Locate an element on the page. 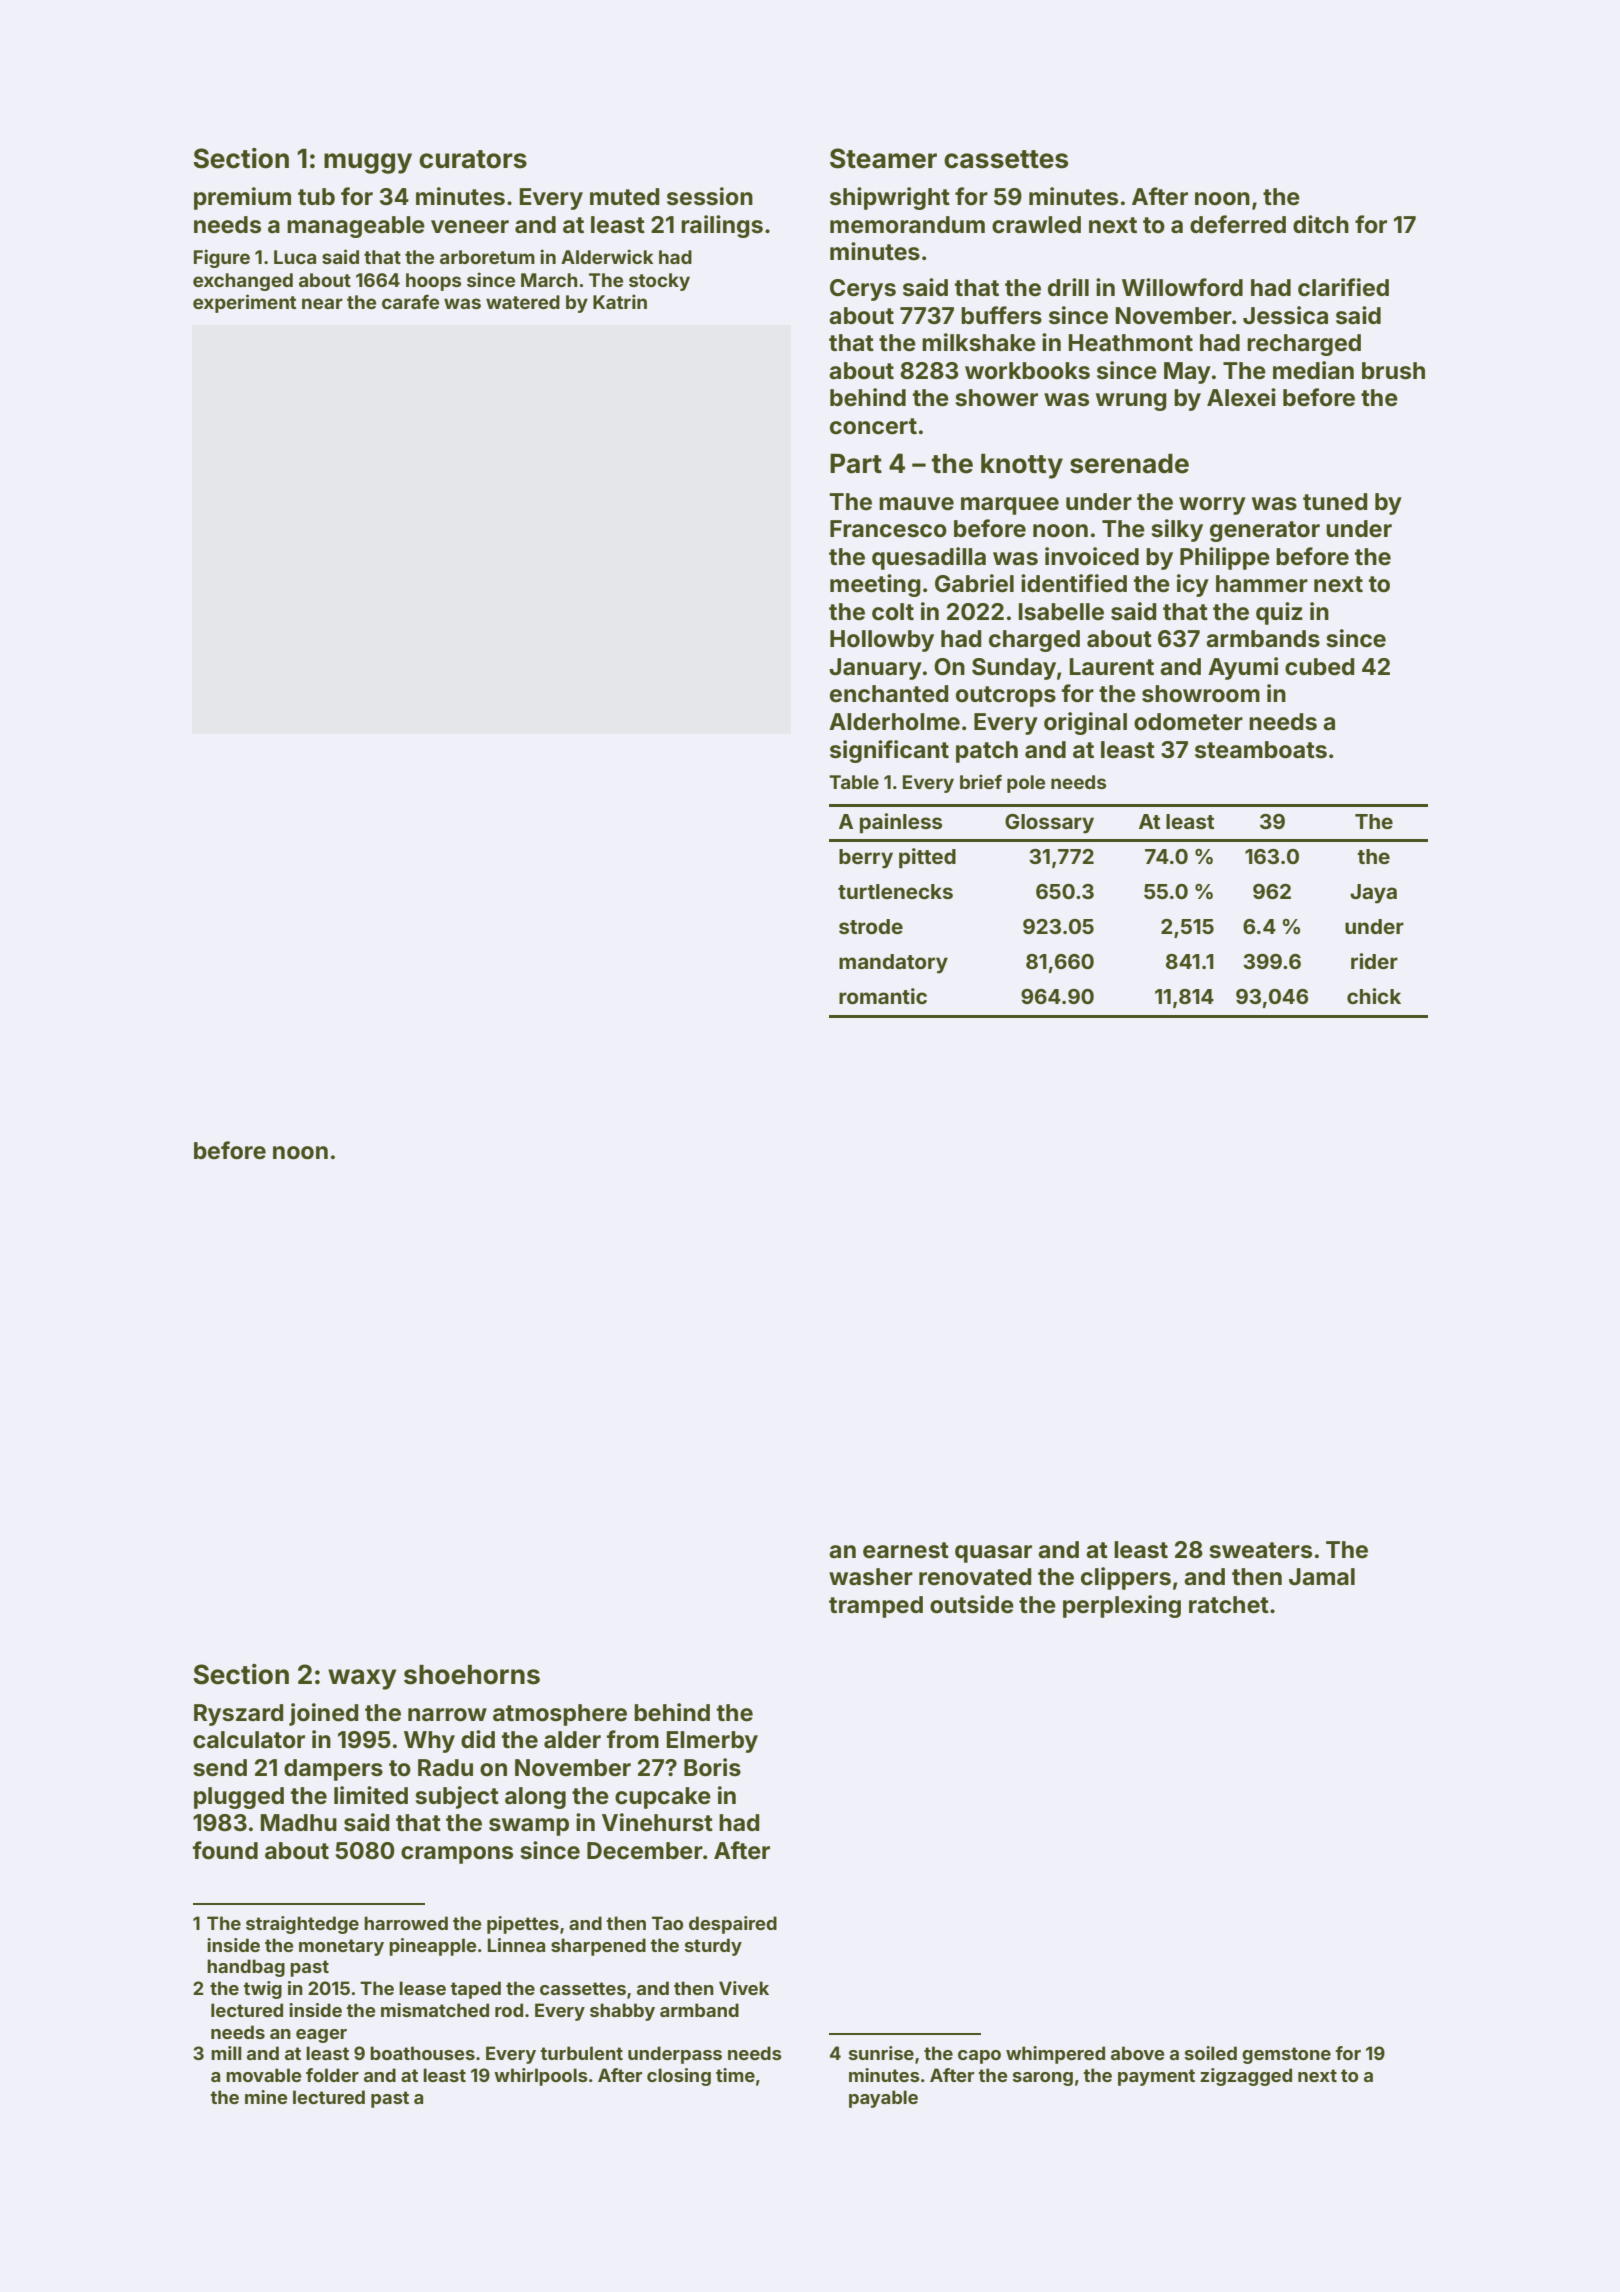 Image resolution: width=1620 pixels, height=2292 pixels. Jamal is located at coordinates (1322, 1577).
